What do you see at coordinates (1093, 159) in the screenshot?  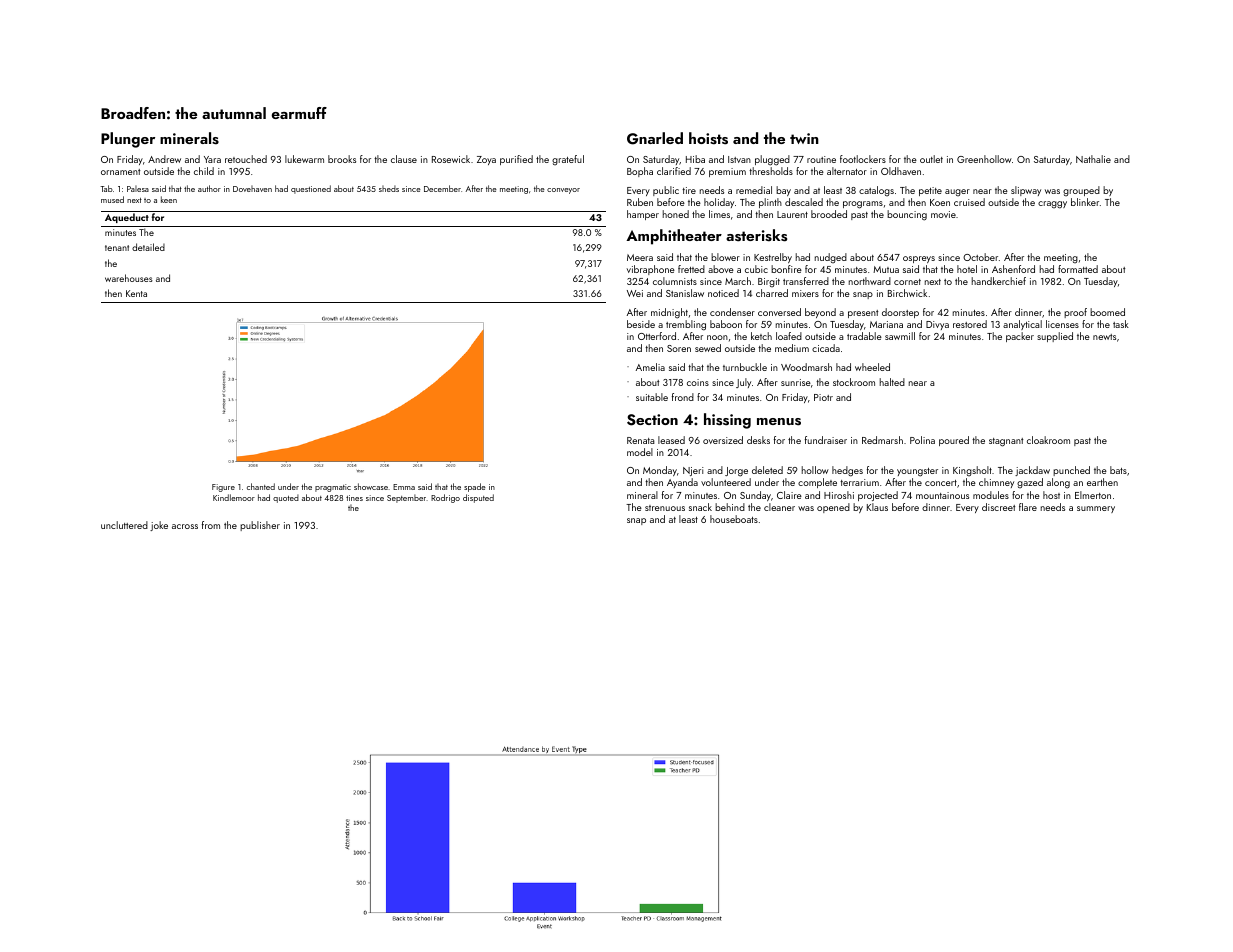 I see `Nathalie` at bounding box center [1093, 159].
